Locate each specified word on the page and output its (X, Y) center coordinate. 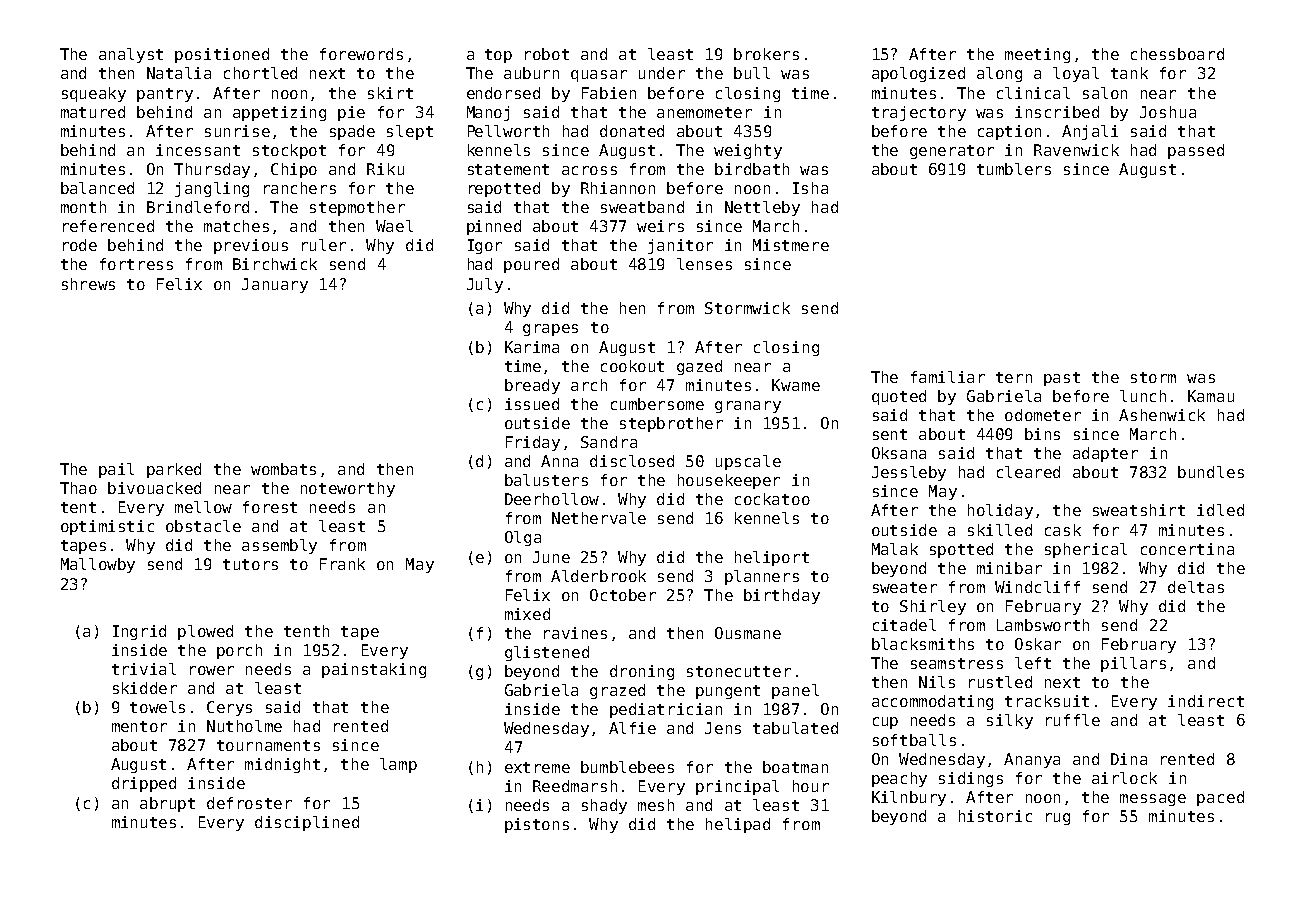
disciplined (307, 823)
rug (1058, 819)
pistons (537, 825)
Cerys (229, 708)
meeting (1037, 55)
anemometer (704, 112)
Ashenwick (1162, 415)
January (275, 285)
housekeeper (729, 481)
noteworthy (348, 489)
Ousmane (748, 633)
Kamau (1211, 396)
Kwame (796, 385)
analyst (131, 55)
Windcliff (1037, 587)
